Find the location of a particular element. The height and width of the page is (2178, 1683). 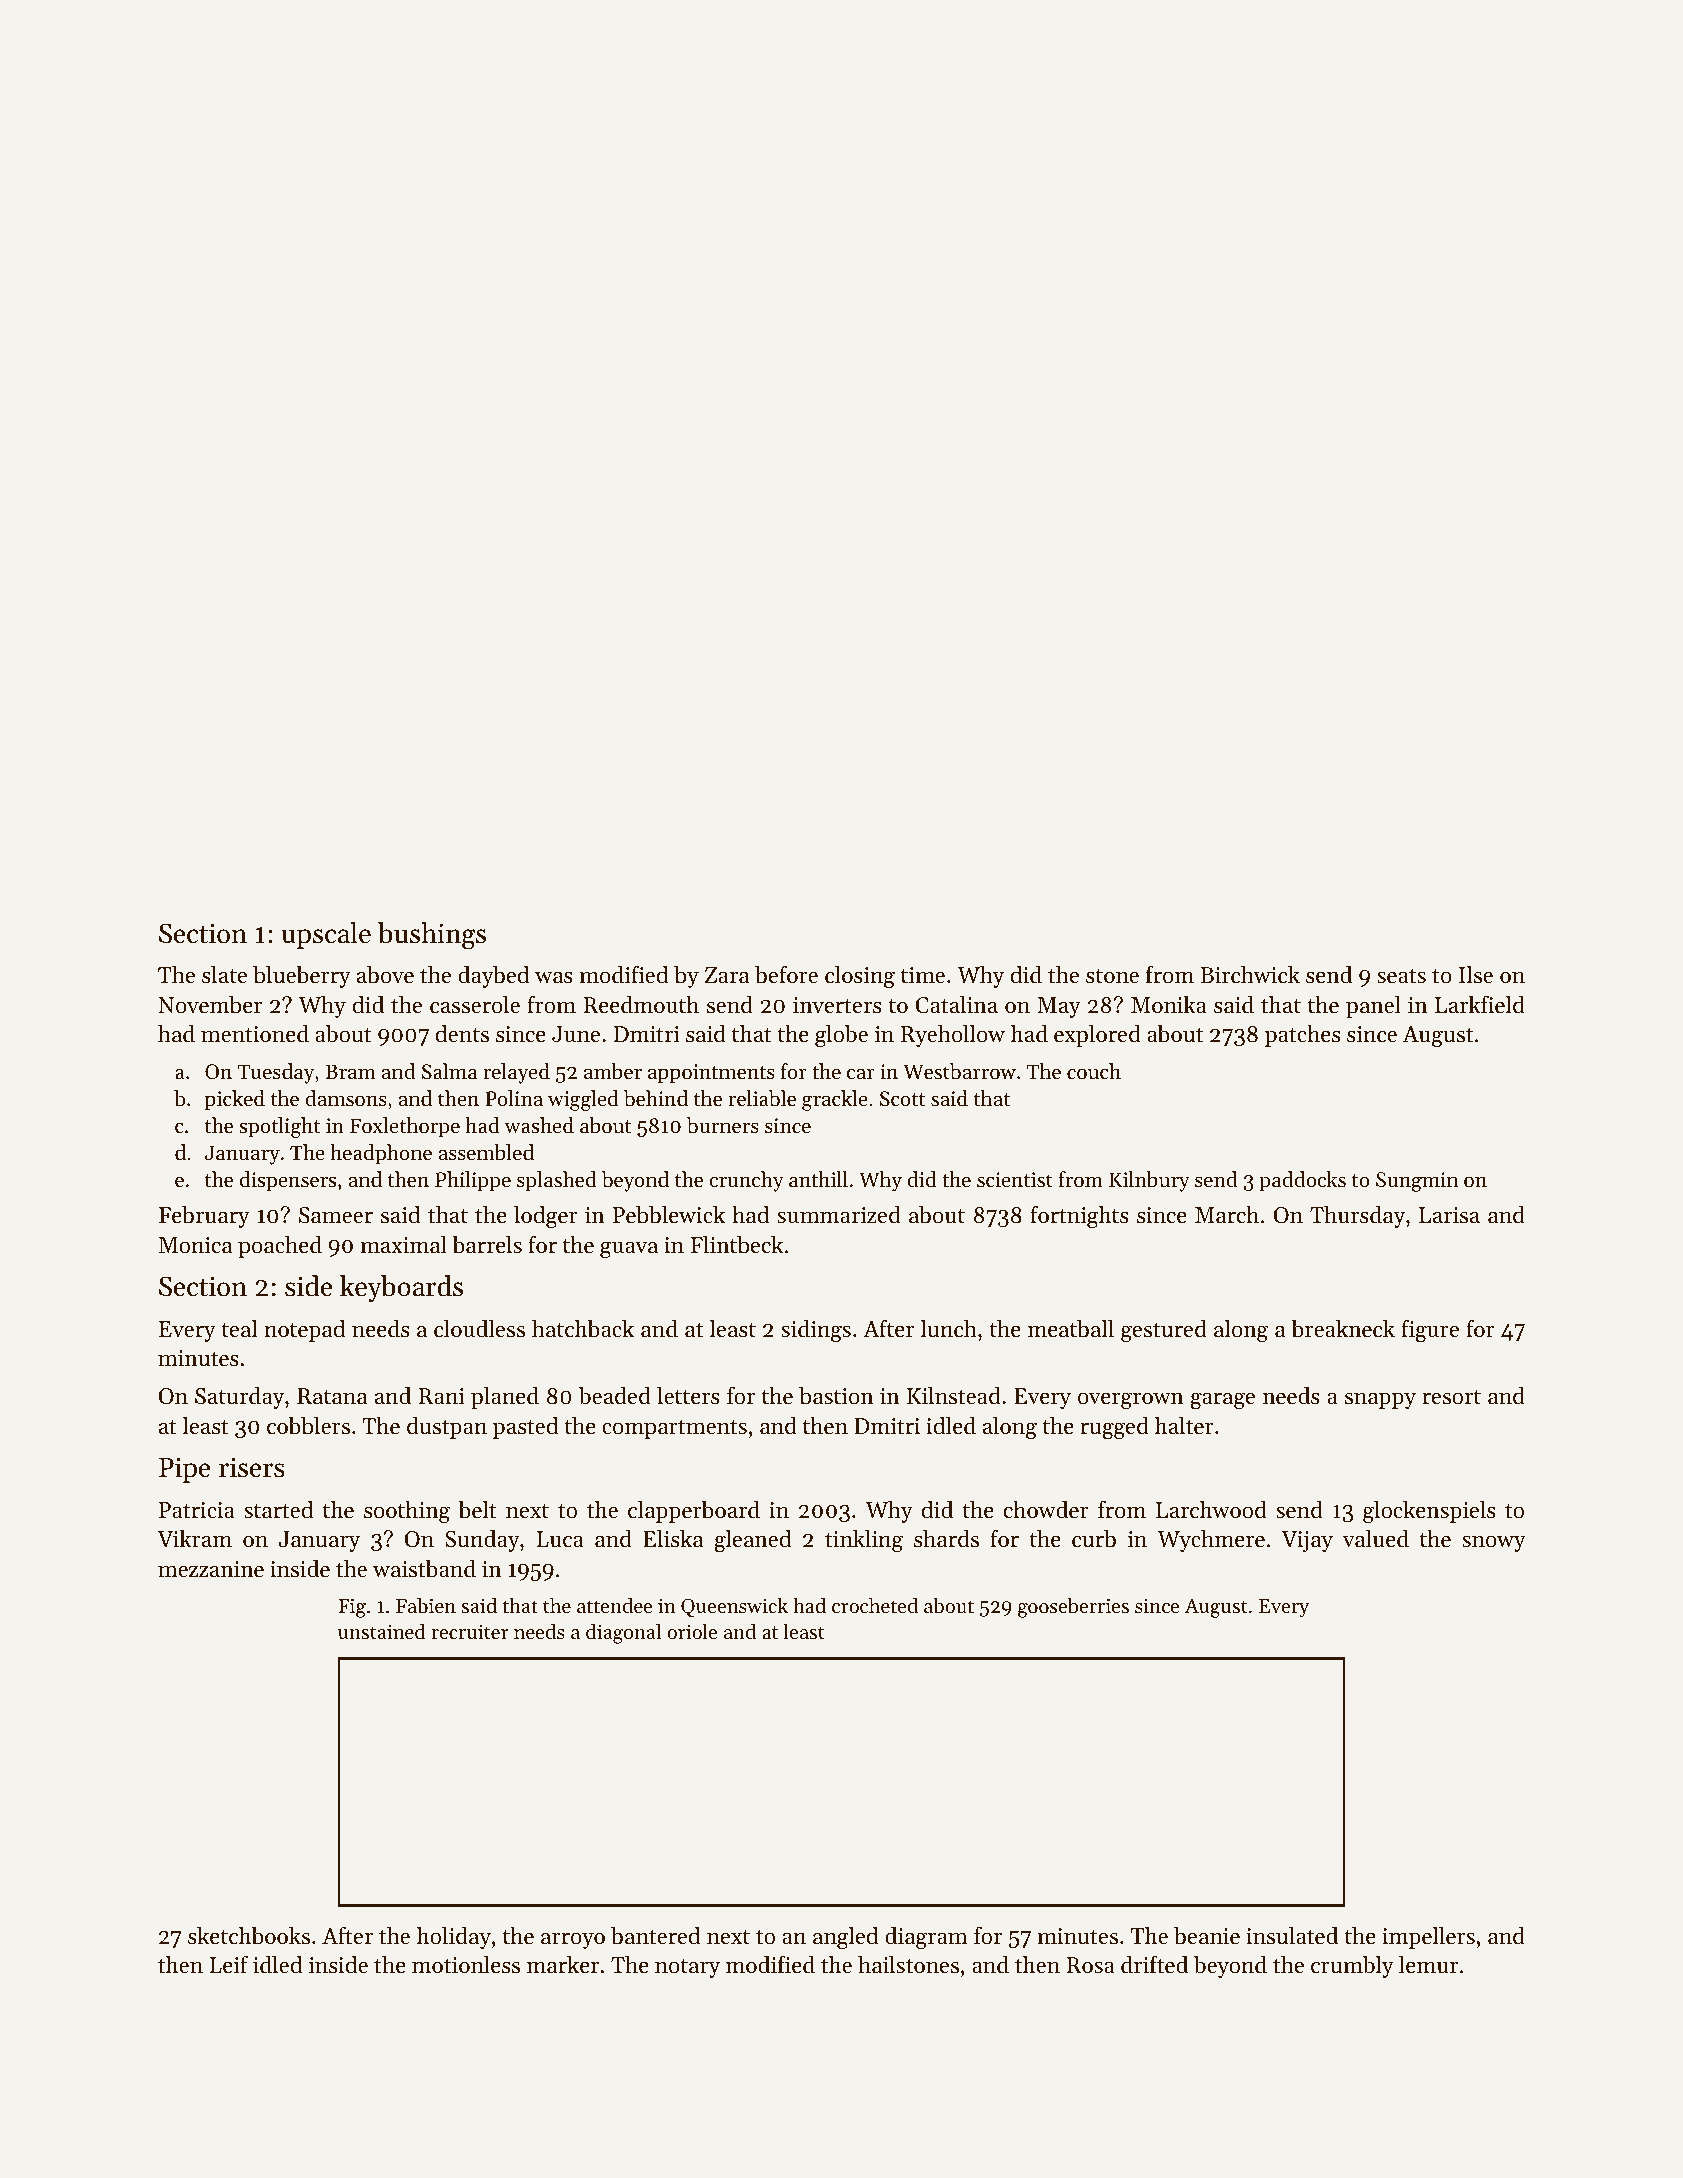

teal is located at coordinates (239, 1328).
